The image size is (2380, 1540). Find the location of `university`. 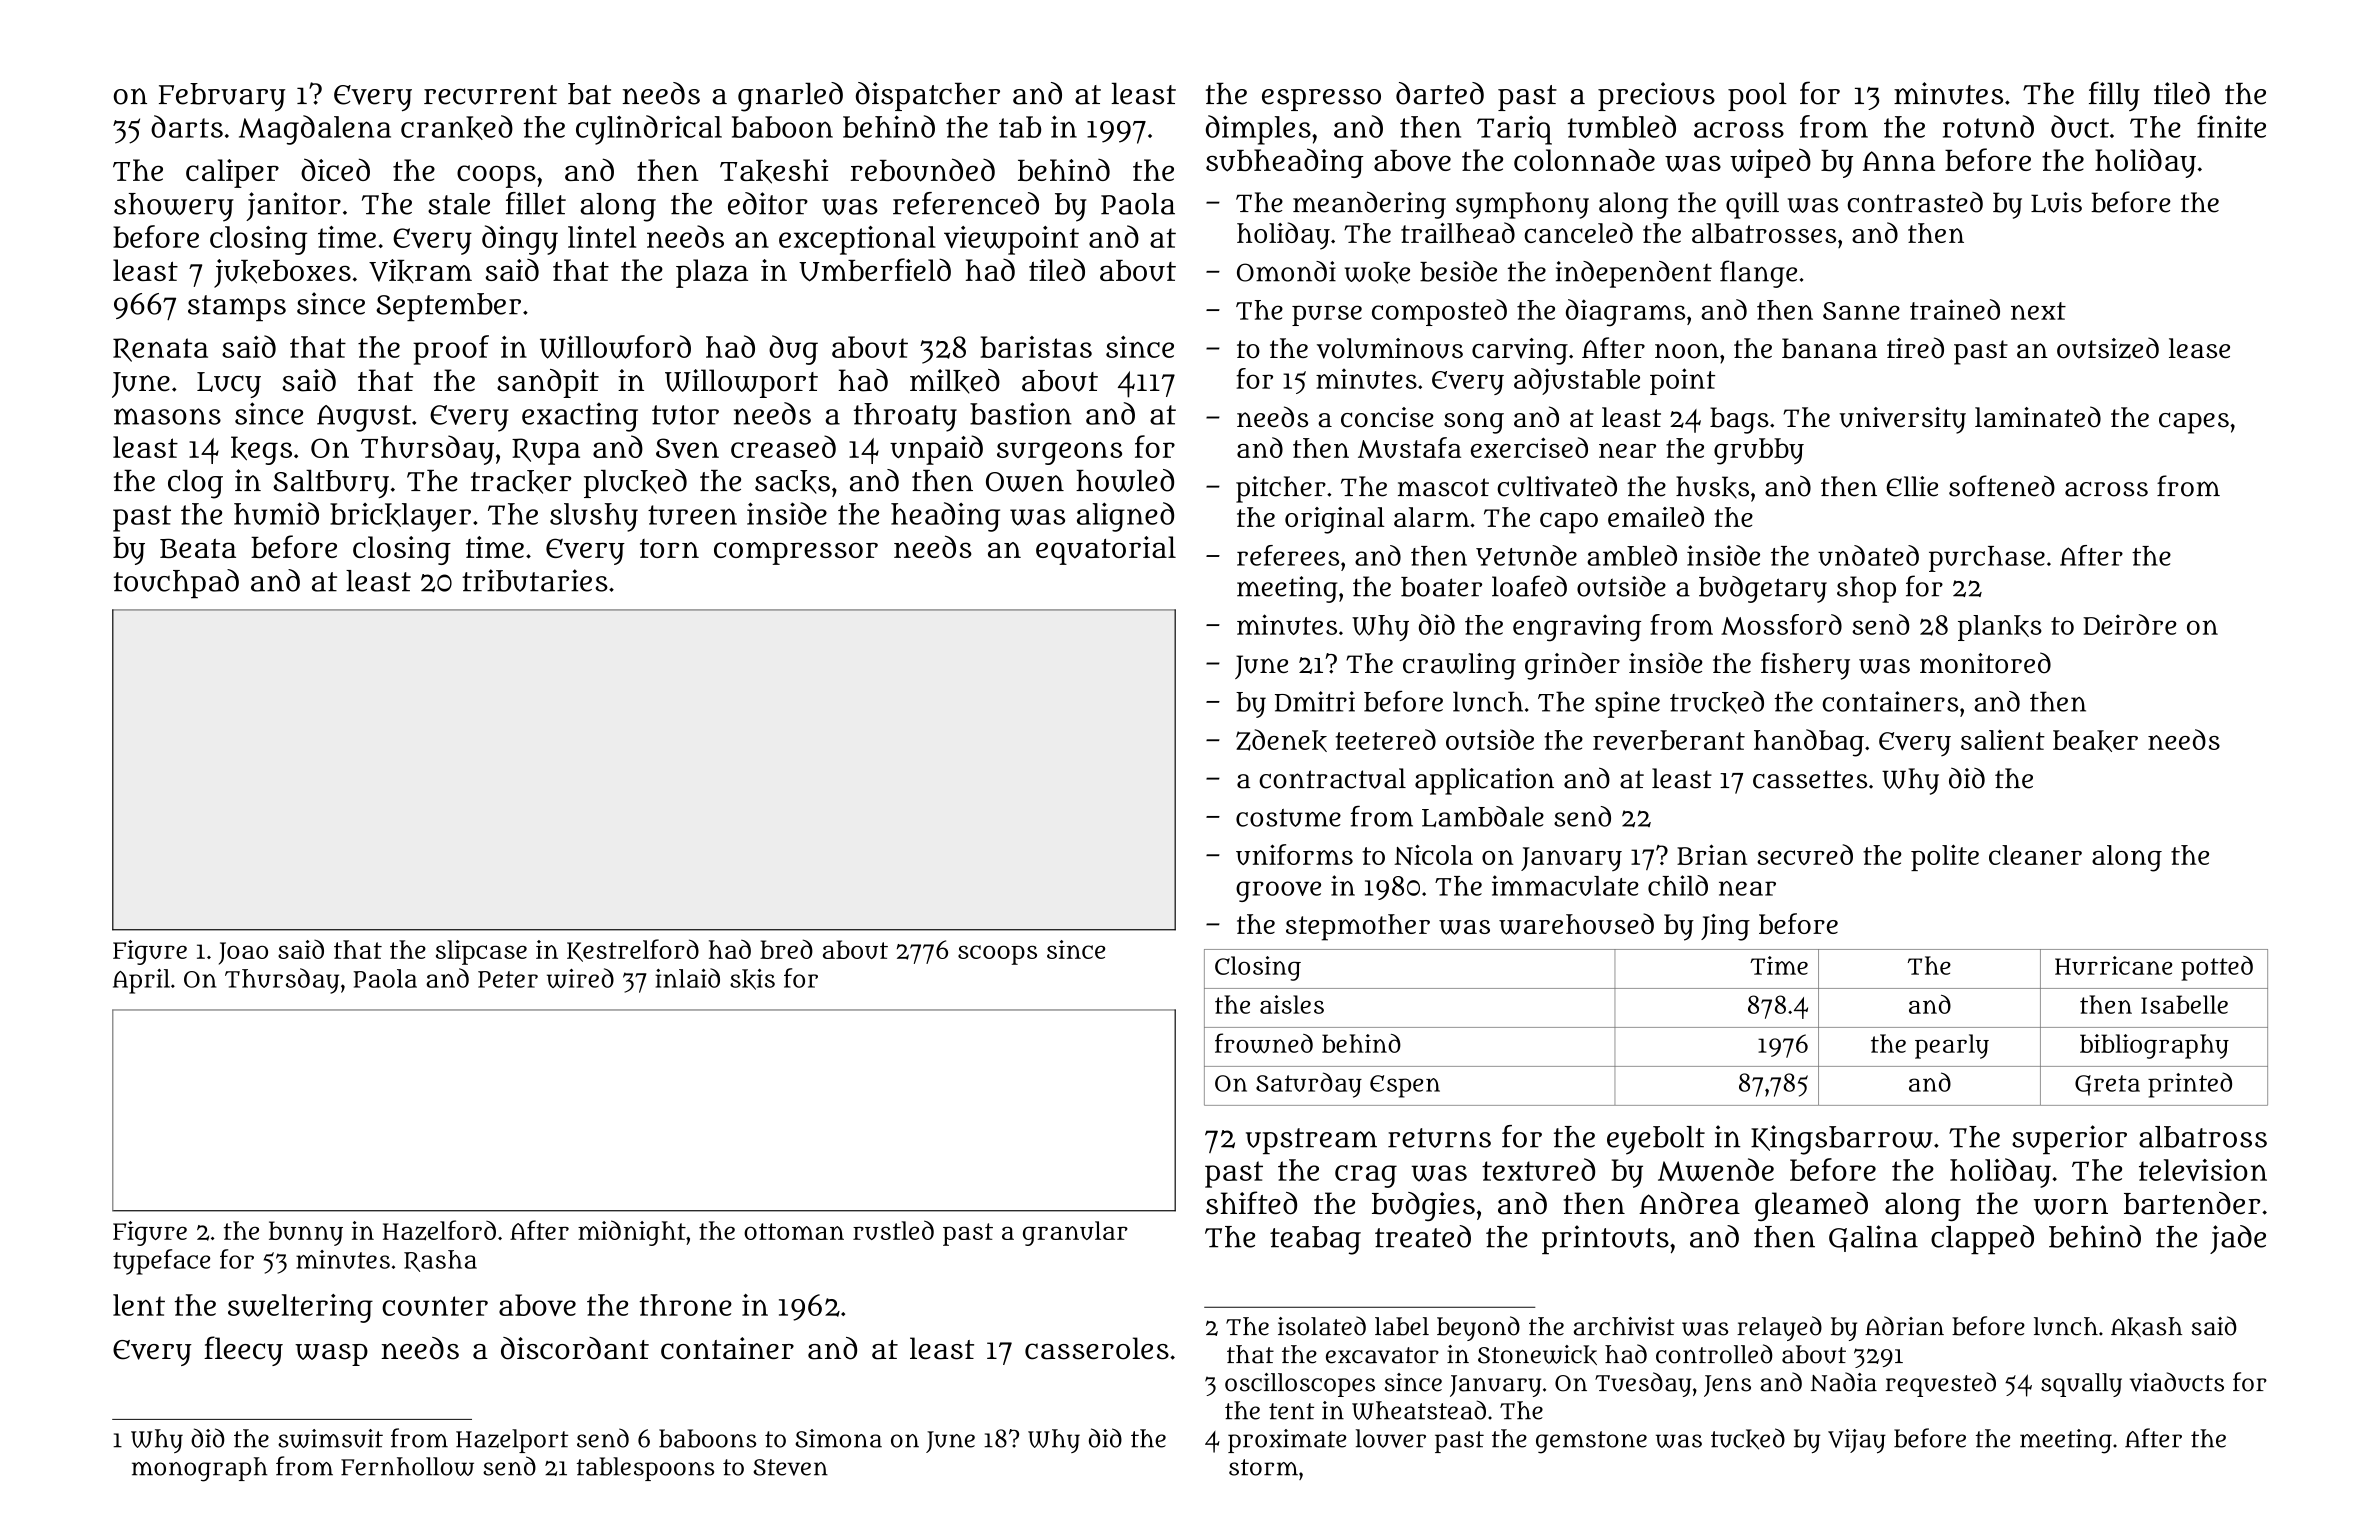

university is located at coordinates (1903, 420).
